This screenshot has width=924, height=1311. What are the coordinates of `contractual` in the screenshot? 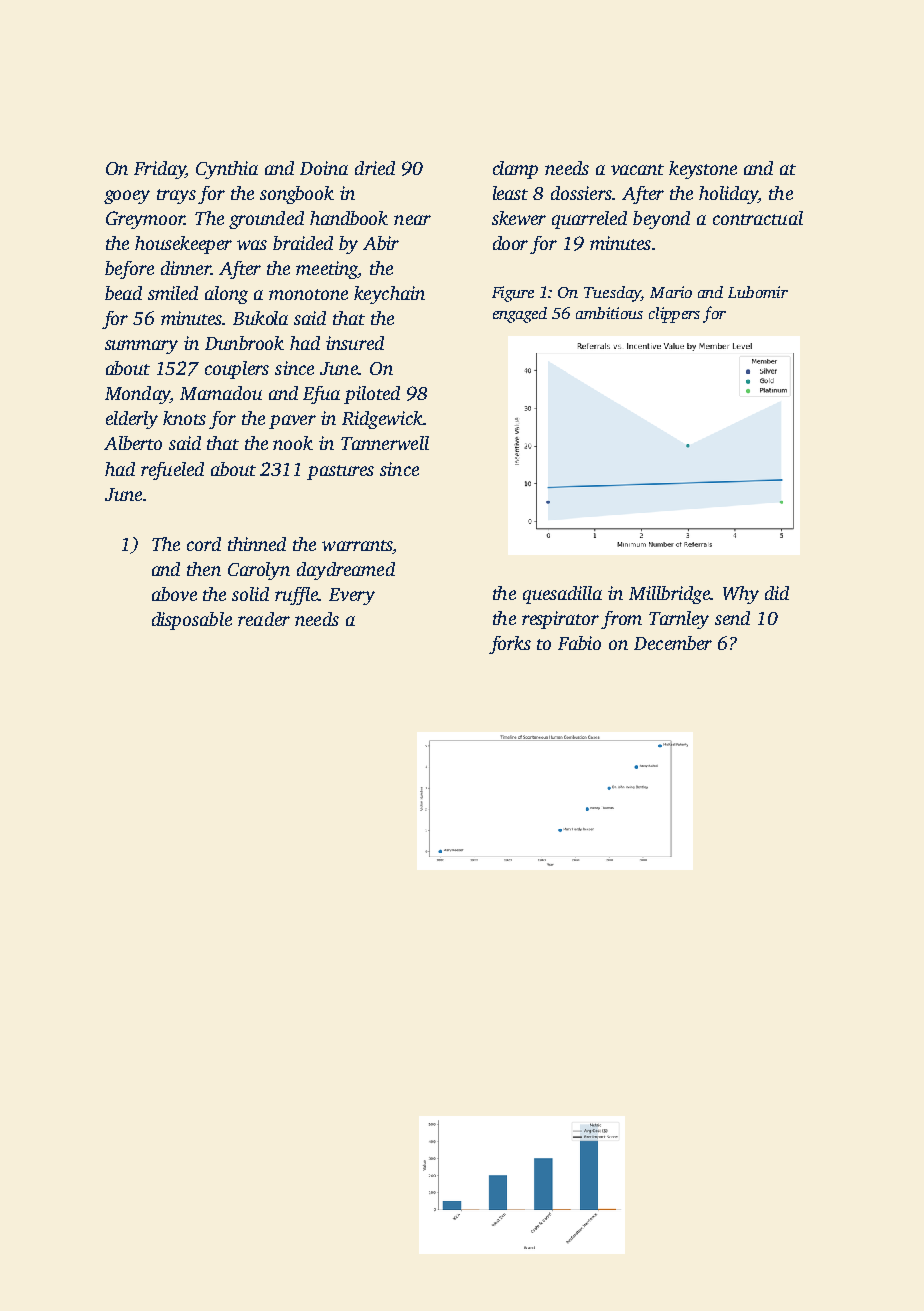 It's located at (758, 218).
